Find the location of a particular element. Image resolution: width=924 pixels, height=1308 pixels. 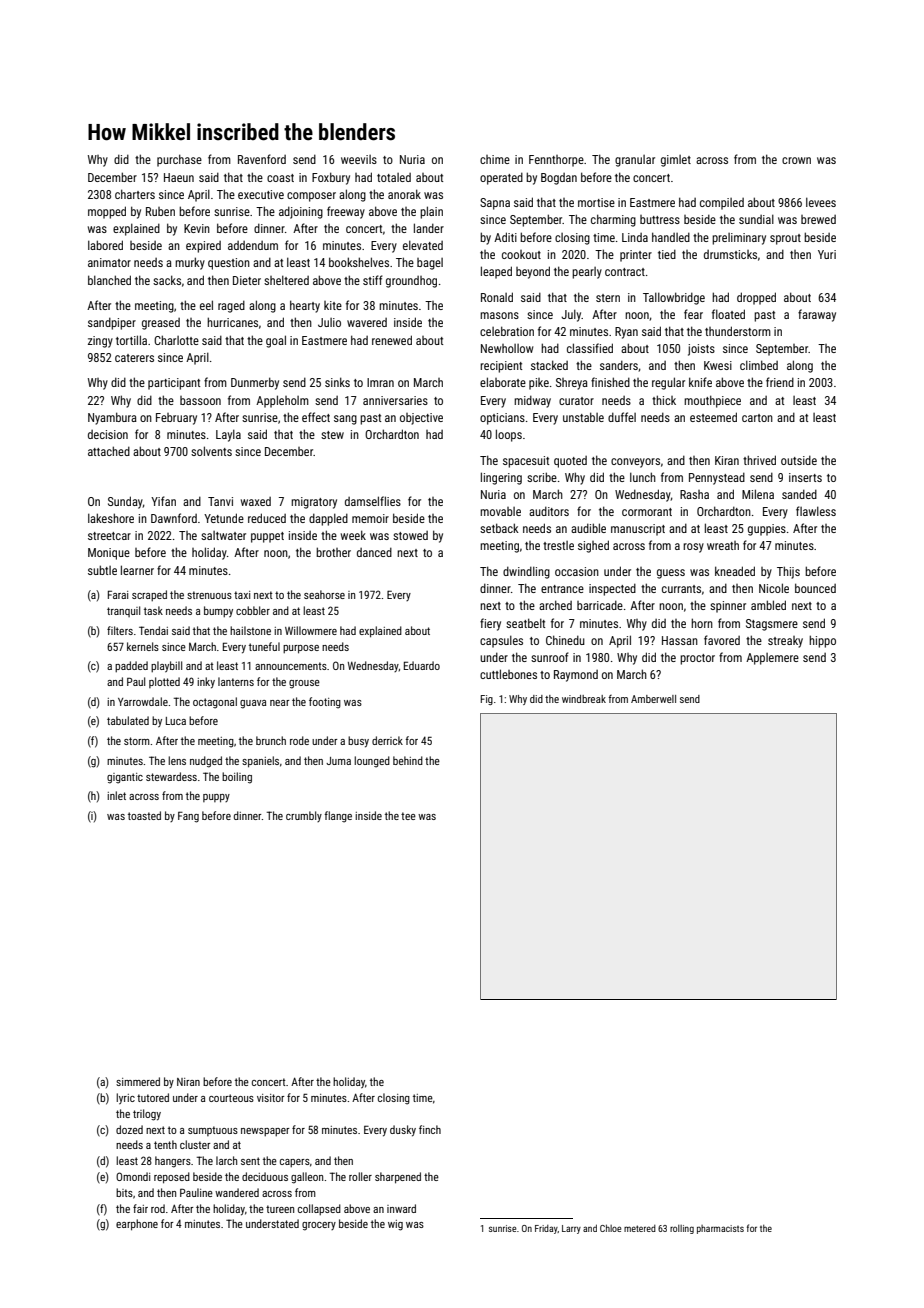

climbed is located at coordinates (759, 365).
